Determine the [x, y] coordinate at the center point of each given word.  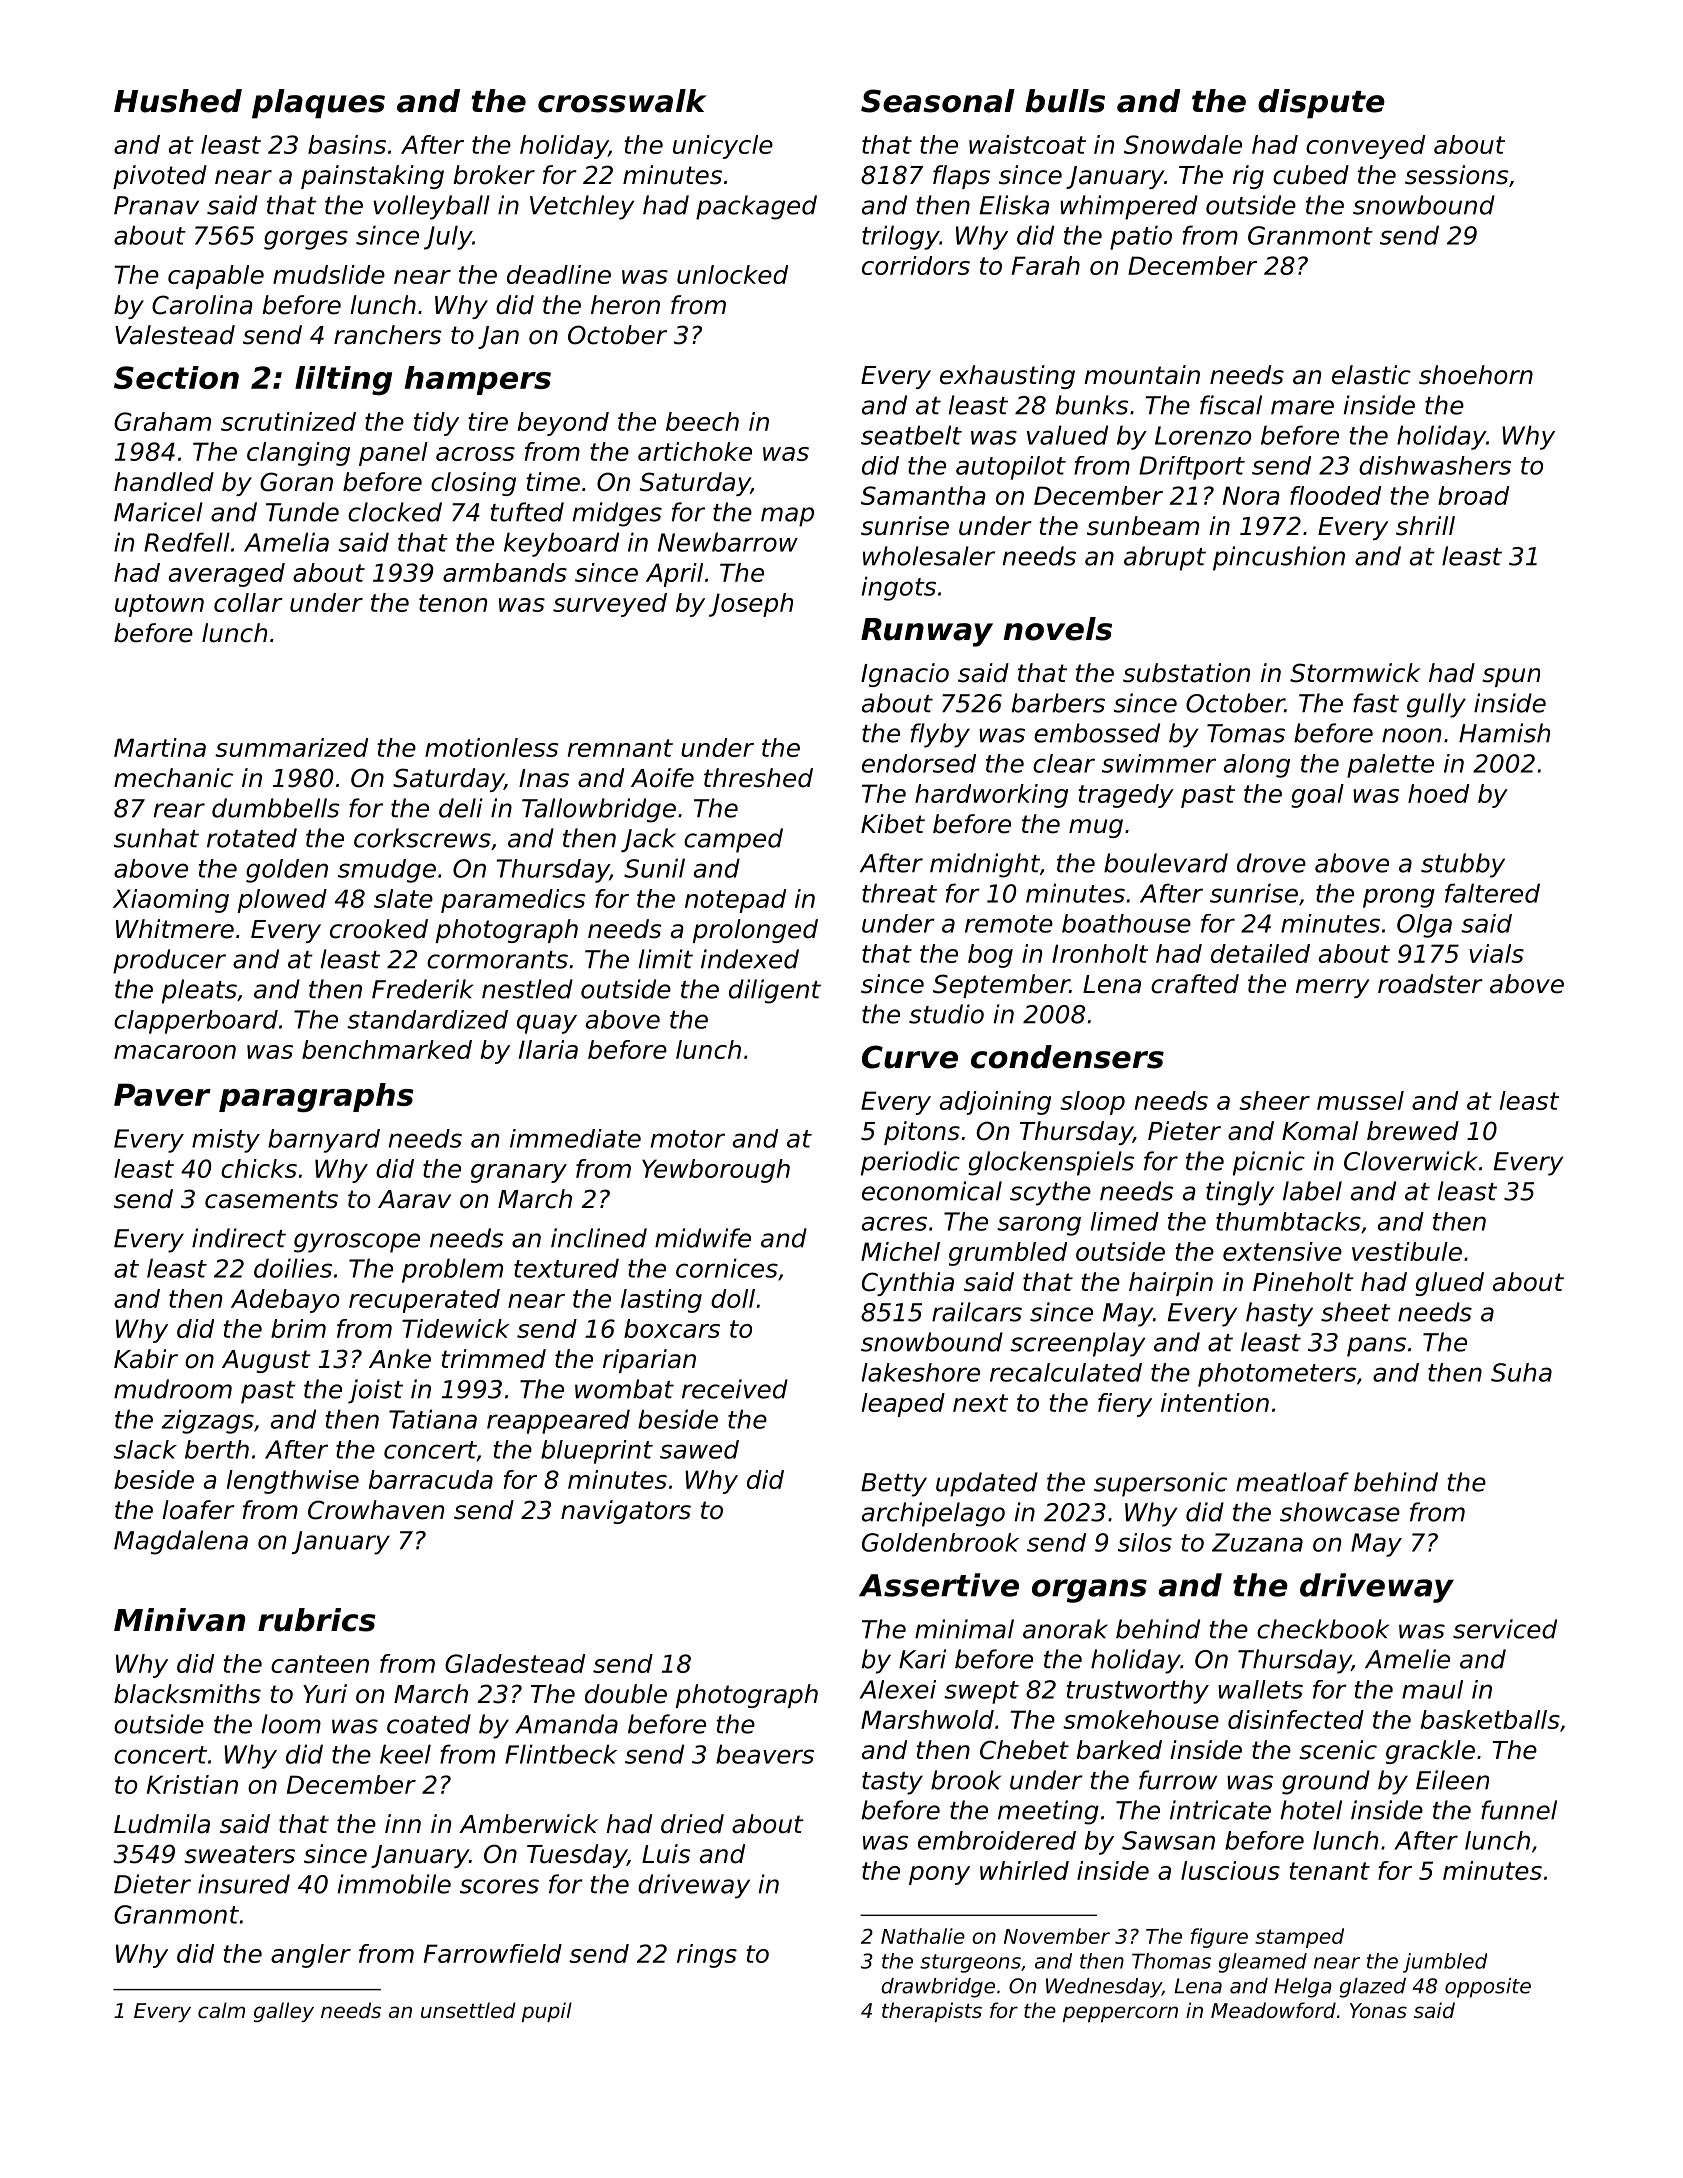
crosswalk [622, 101]
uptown [159, 605]
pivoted [160, 177]
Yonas [1378, 2011]
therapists [932, 2012]
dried [692, 1824]
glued [1449, 1284]
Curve [910, 1057]
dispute [1321, 104]
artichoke [695, 451]
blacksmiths [187, 1694]
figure [1219, 1938]
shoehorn [1476, 375]
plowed [282, 901]
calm [221, 2010]
